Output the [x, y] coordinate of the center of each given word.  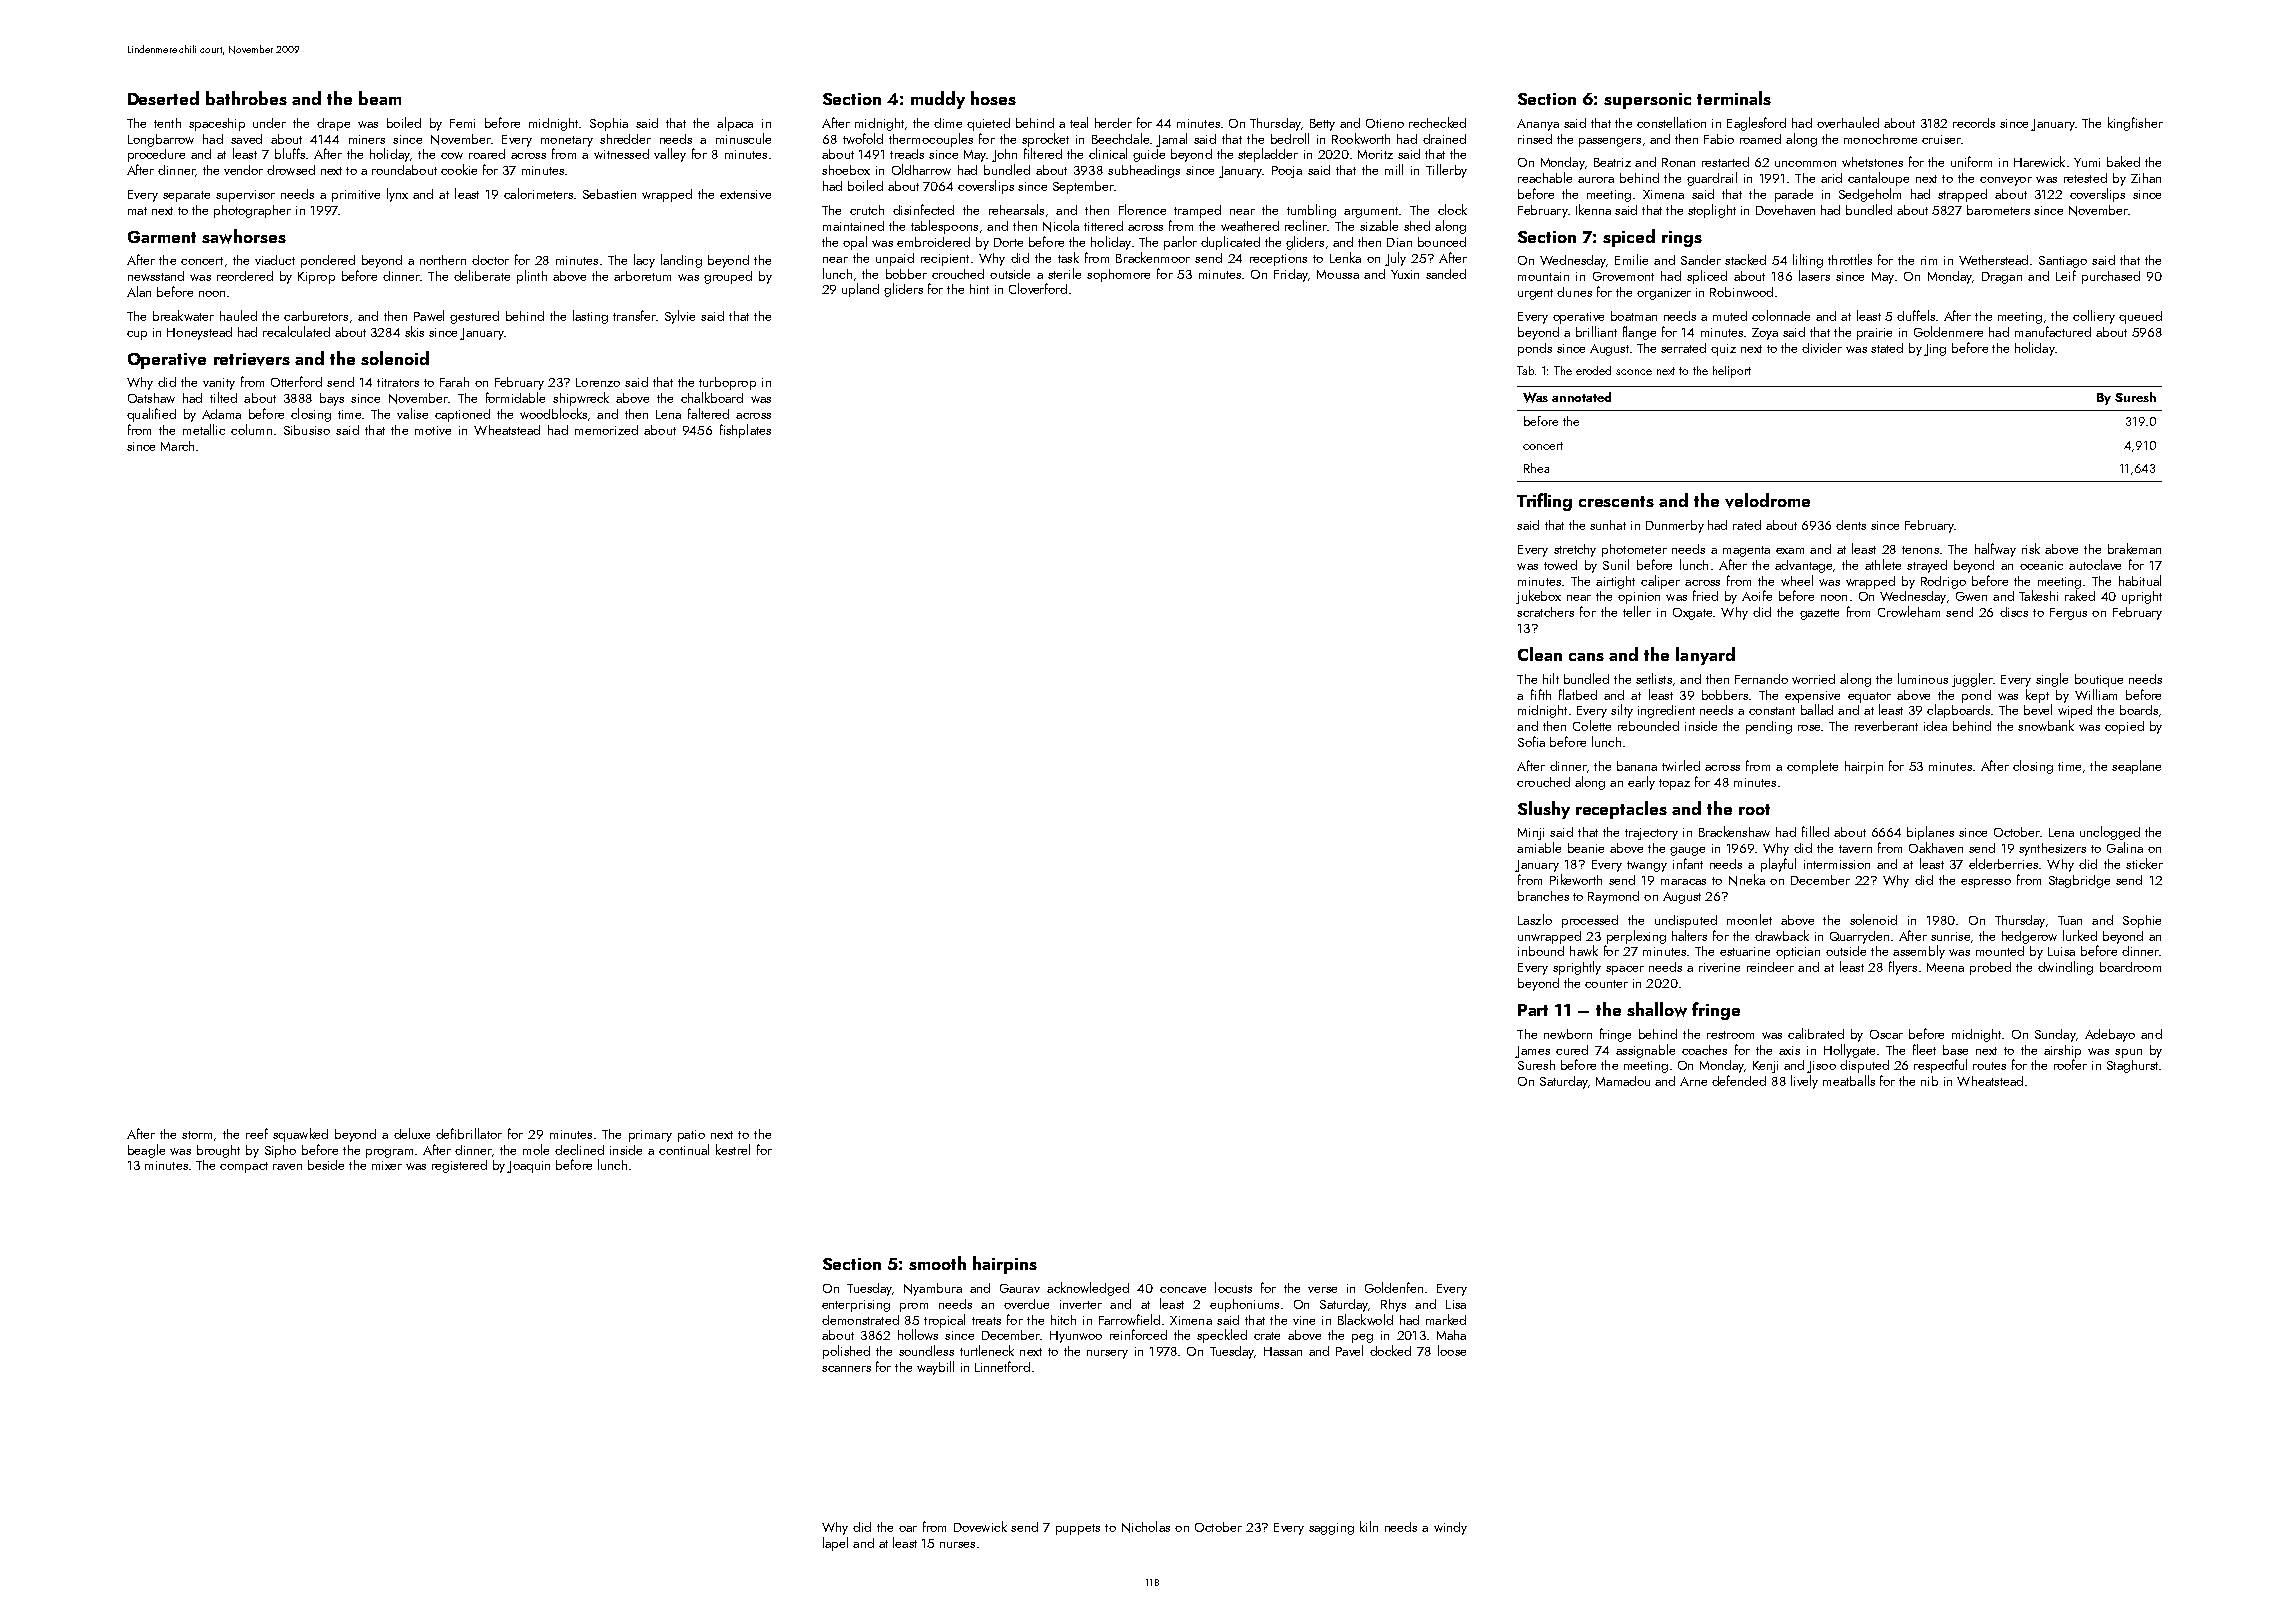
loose [1452, 1350]
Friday [1291, 275]
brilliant [1596, 331]
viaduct [275, 260]
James [1532, 1052]
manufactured [2053, 331]
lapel [835, 1544]
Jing [1935, 350]
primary [650, 1136]
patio [691, 1136]
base [1955, 1050]
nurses [957, 1545]
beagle [146, 1151]
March [177, 446]
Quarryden [1859, 937]
